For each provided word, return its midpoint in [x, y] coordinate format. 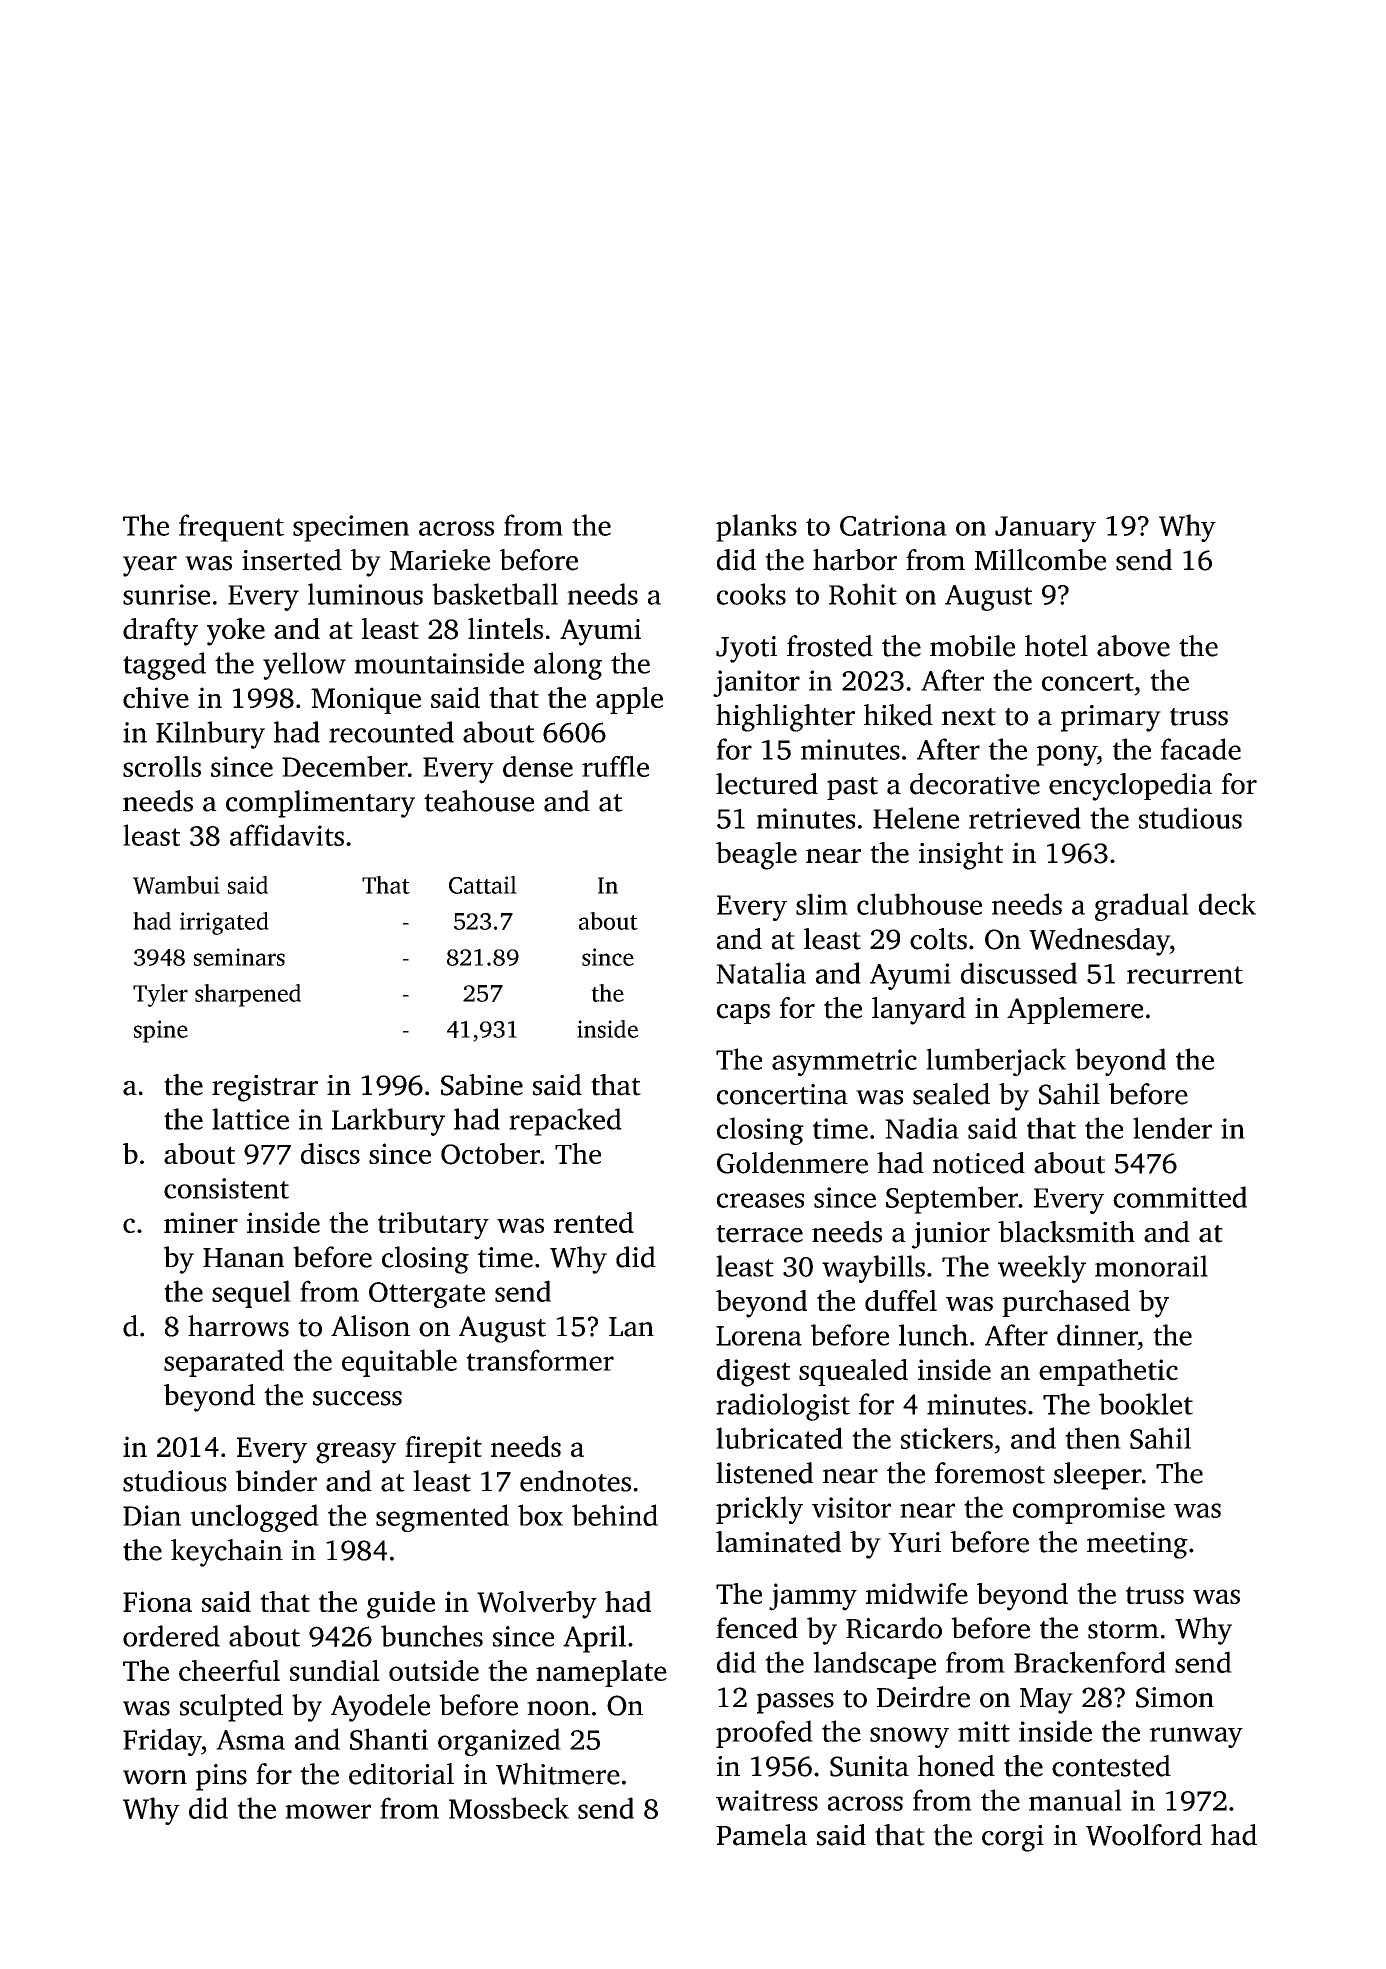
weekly [1042, 1269]
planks [756, 528]
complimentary [320, 804]
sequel [251, 1294]
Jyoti [746, 649]
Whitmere [558, 1774]
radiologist [783, 1407]
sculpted [231, 1708]
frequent [231, 528]
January [1045, 529]
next [969, 717]
